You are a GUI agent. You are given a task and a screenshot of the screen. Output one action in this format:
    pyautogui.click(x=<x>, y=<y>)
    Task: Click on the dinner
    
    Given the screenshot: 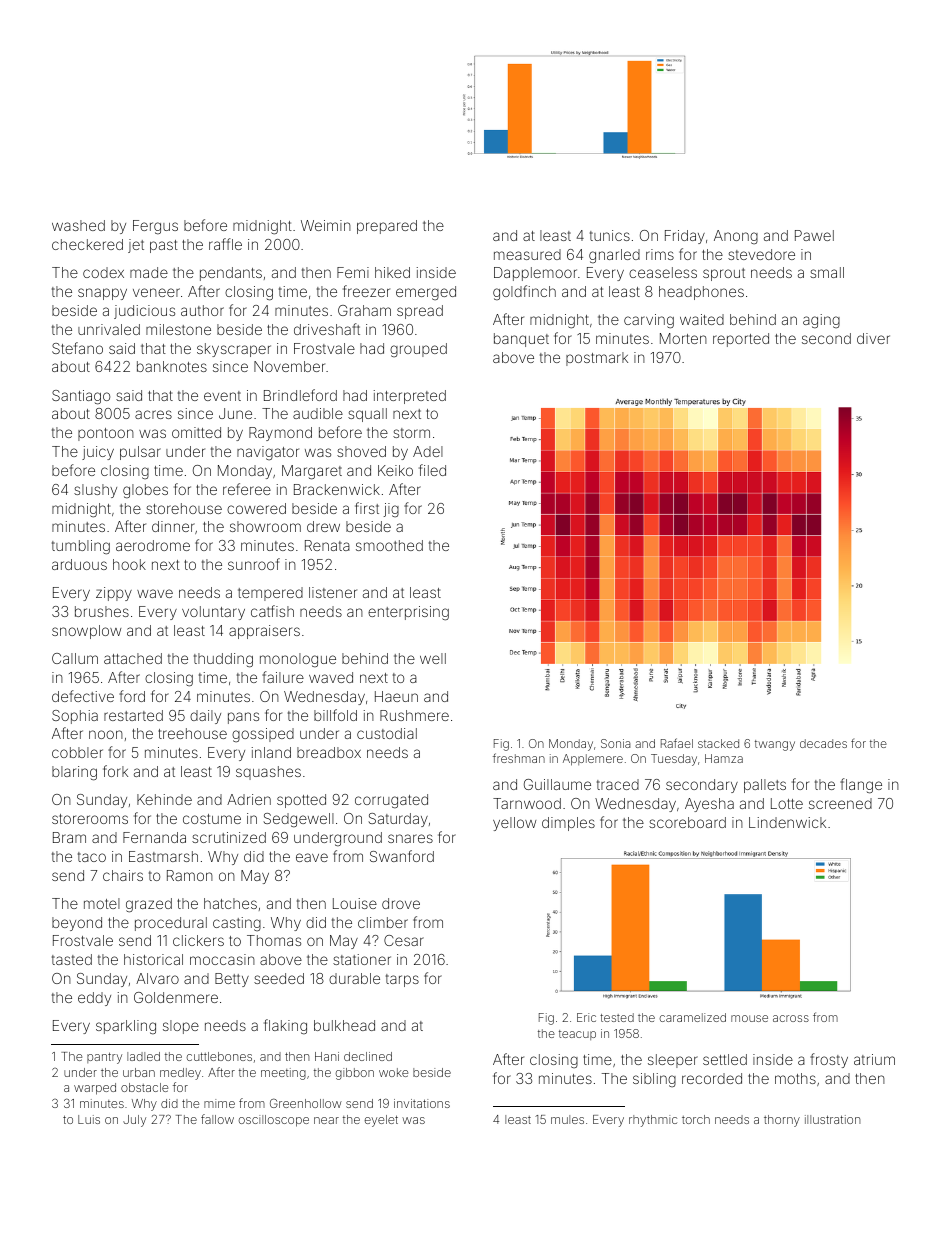 What is the action you would take?
    pyautogui.click(x=173, y=526)
